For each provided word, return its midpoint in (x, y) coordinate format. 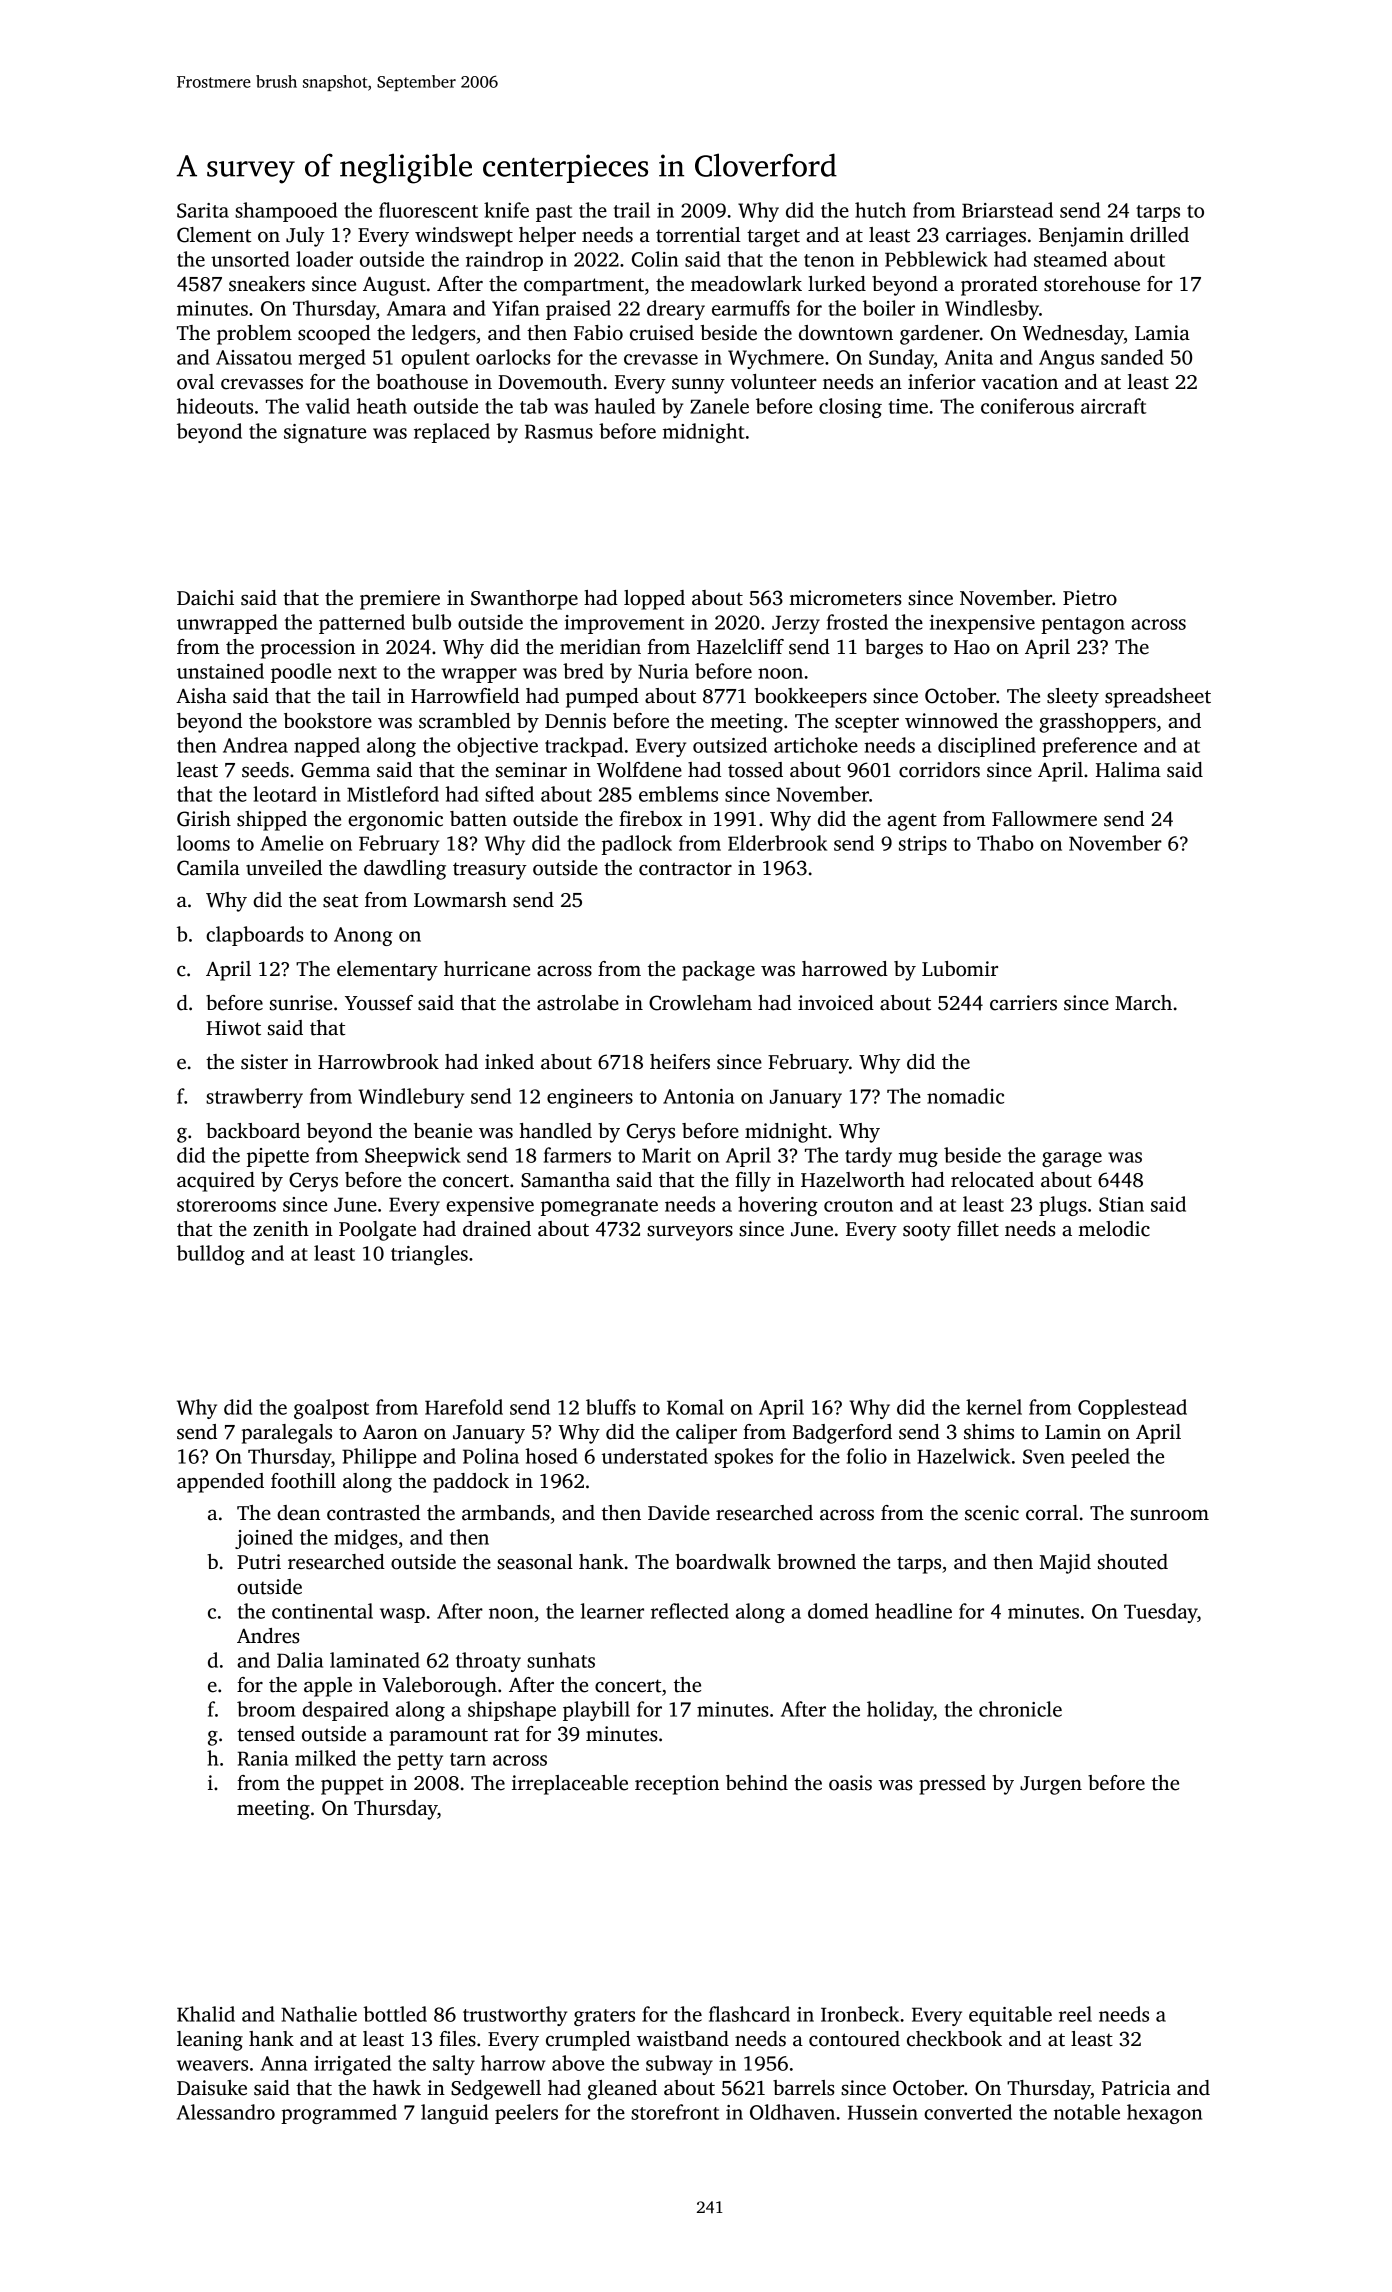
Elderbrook (777, 843)
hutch (880, 210)
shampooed (286, 212)
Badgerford (842, 1434)
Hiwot (233, 1028)
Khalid (206, 2014)
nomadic (965, 1096)
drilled (1159, 235)
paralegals (286, 1434)
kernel (994, 1407)
